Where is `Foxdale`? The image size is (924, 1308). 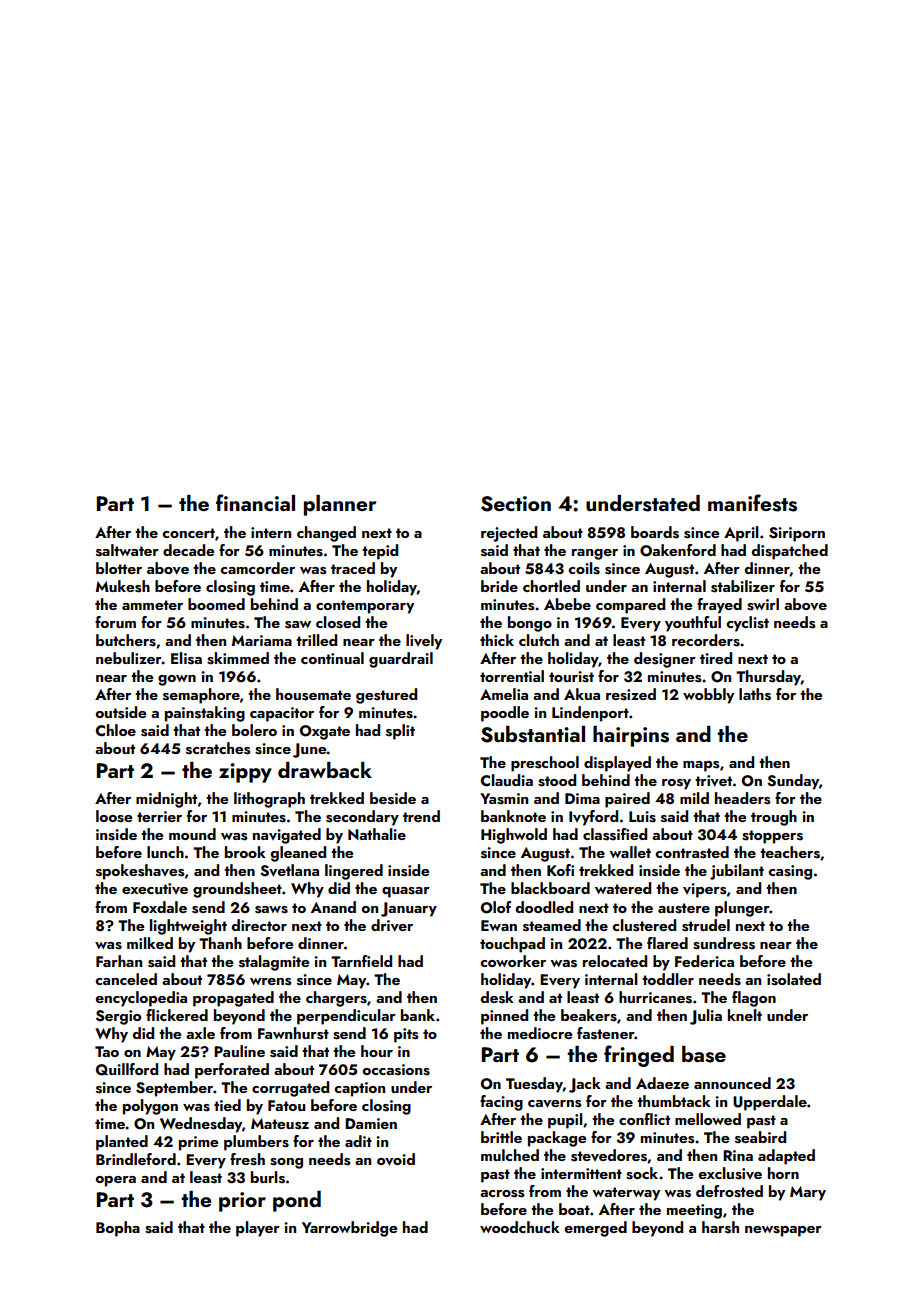
Foxdale is located at coordinates (160, 907).
